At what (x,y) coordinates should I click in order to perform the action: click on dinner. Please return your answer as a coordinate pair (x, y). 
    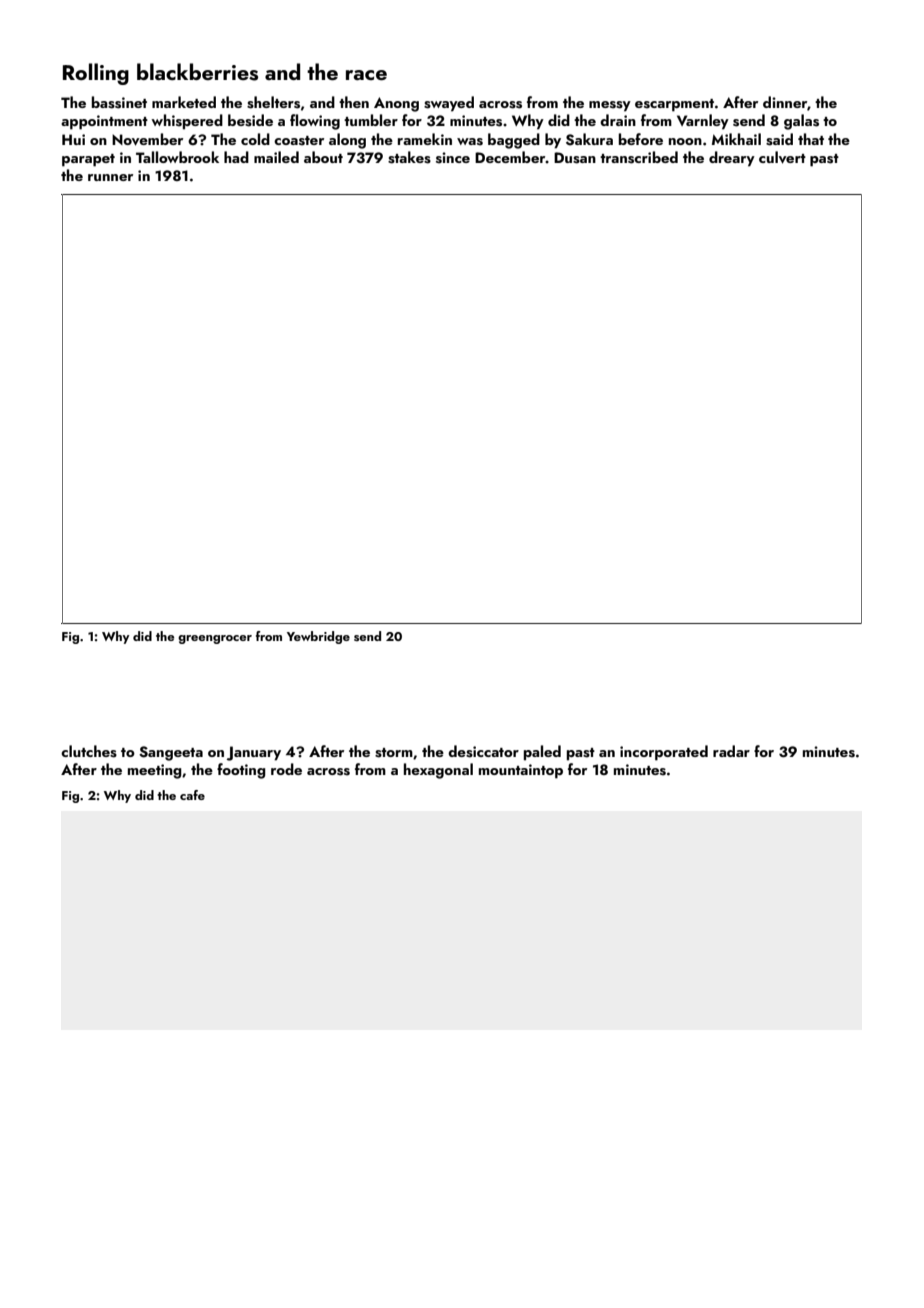
    Looking at the image, I should click on (785, 102).
